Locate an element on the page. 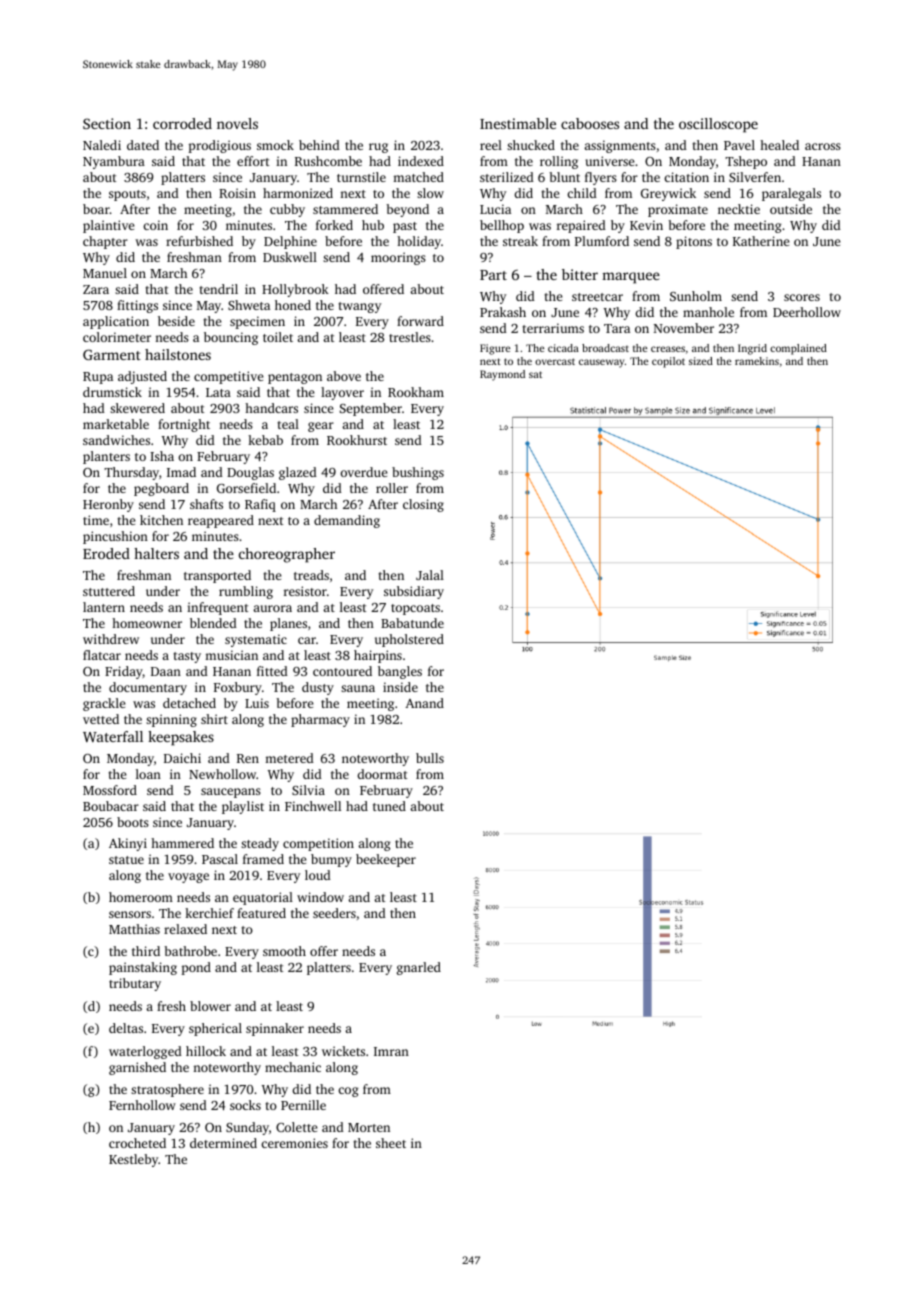  cabooses is located at coordinates (590, 123).
